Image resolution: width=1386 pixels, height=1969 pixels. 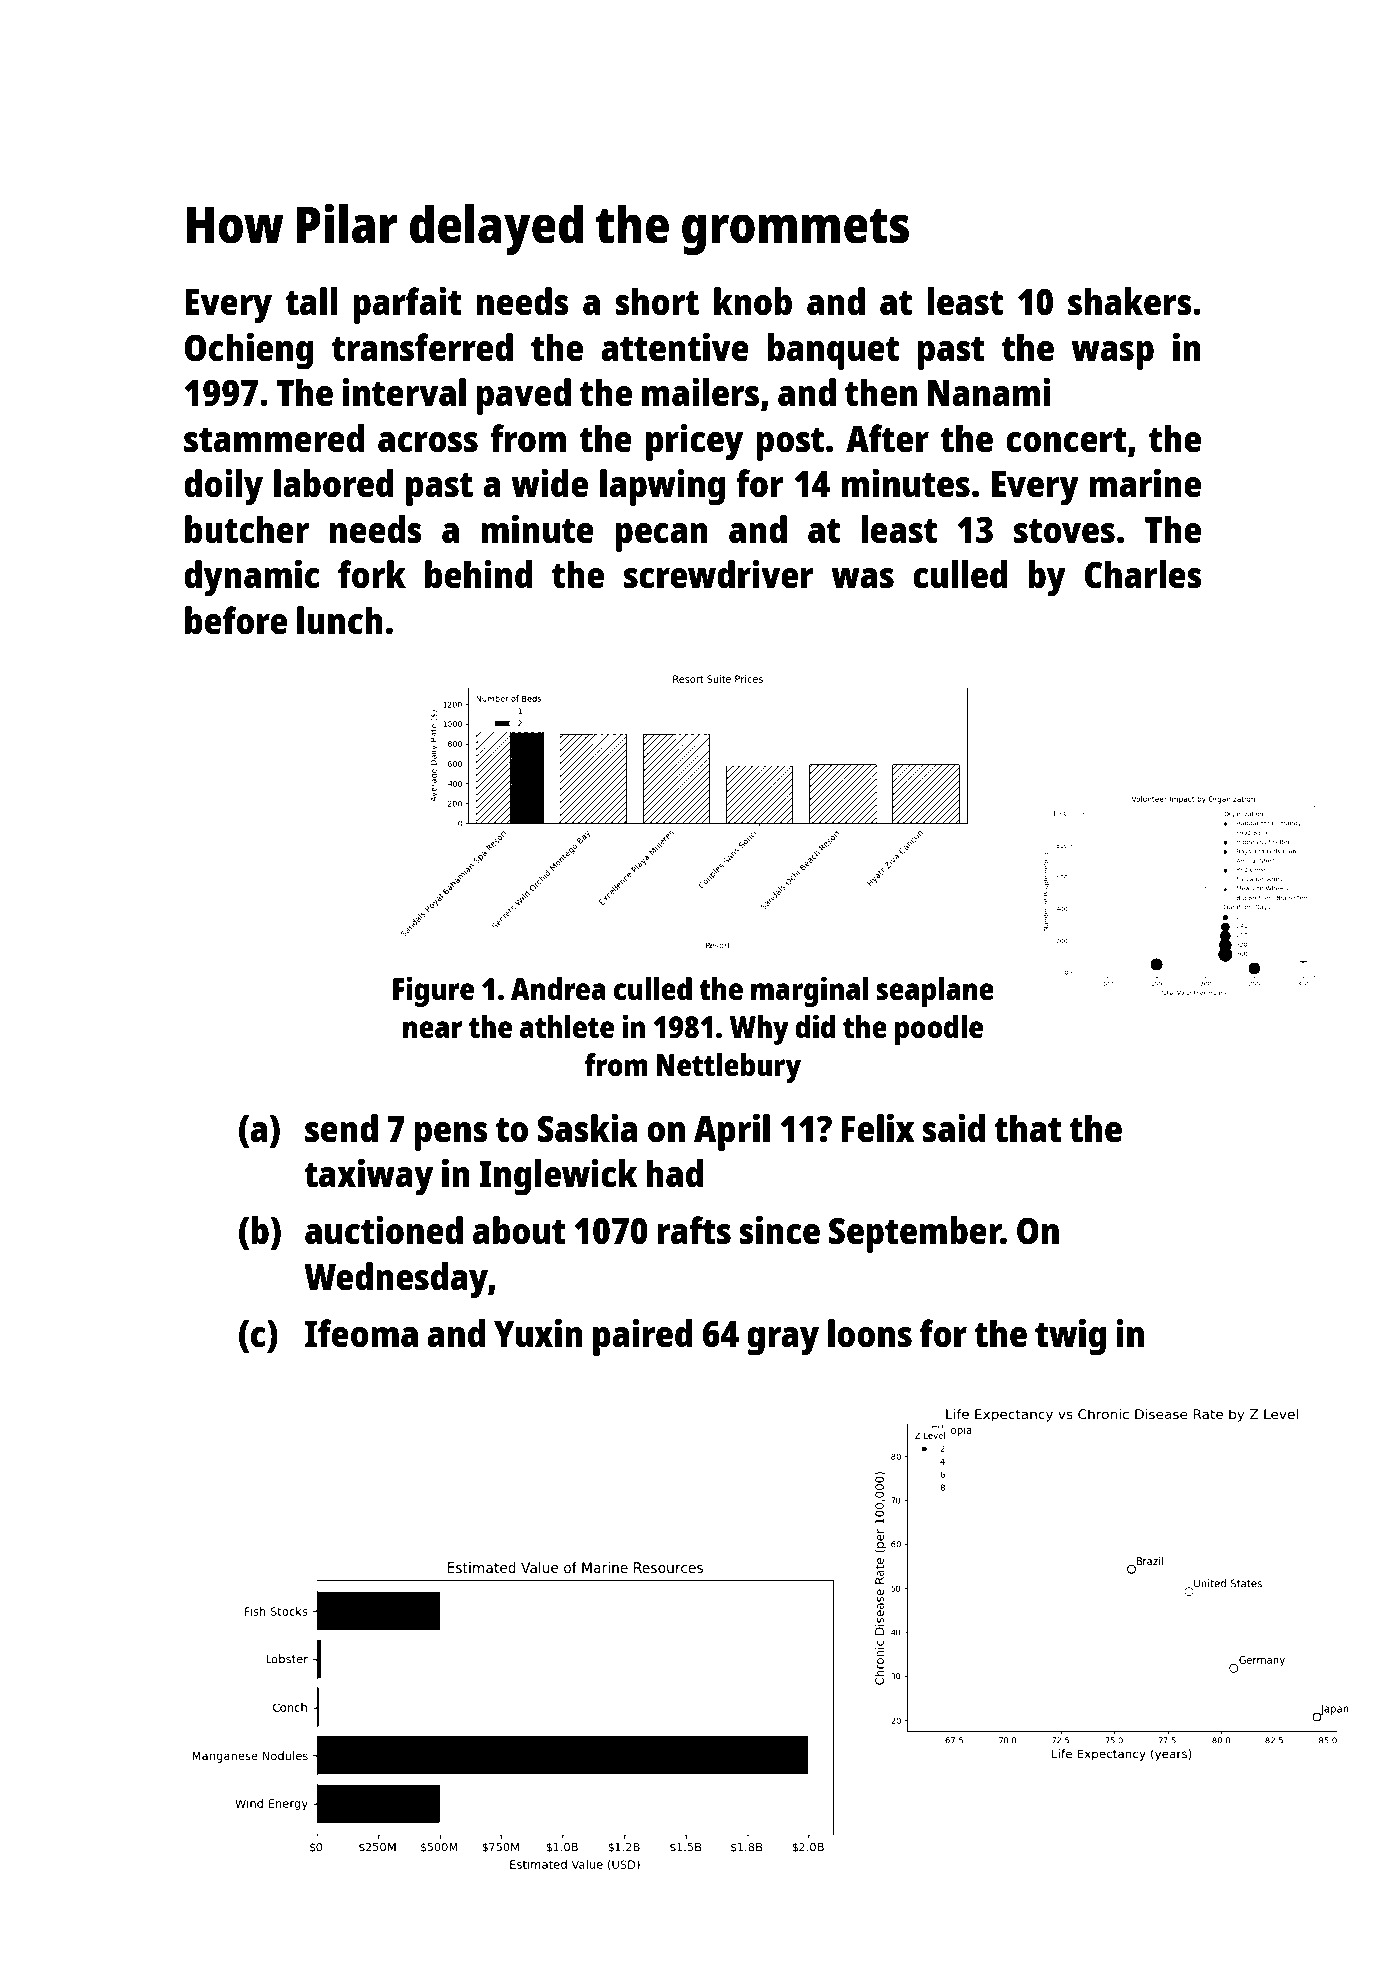 I want to click on screwdriver, so click(x=719, y=574).
